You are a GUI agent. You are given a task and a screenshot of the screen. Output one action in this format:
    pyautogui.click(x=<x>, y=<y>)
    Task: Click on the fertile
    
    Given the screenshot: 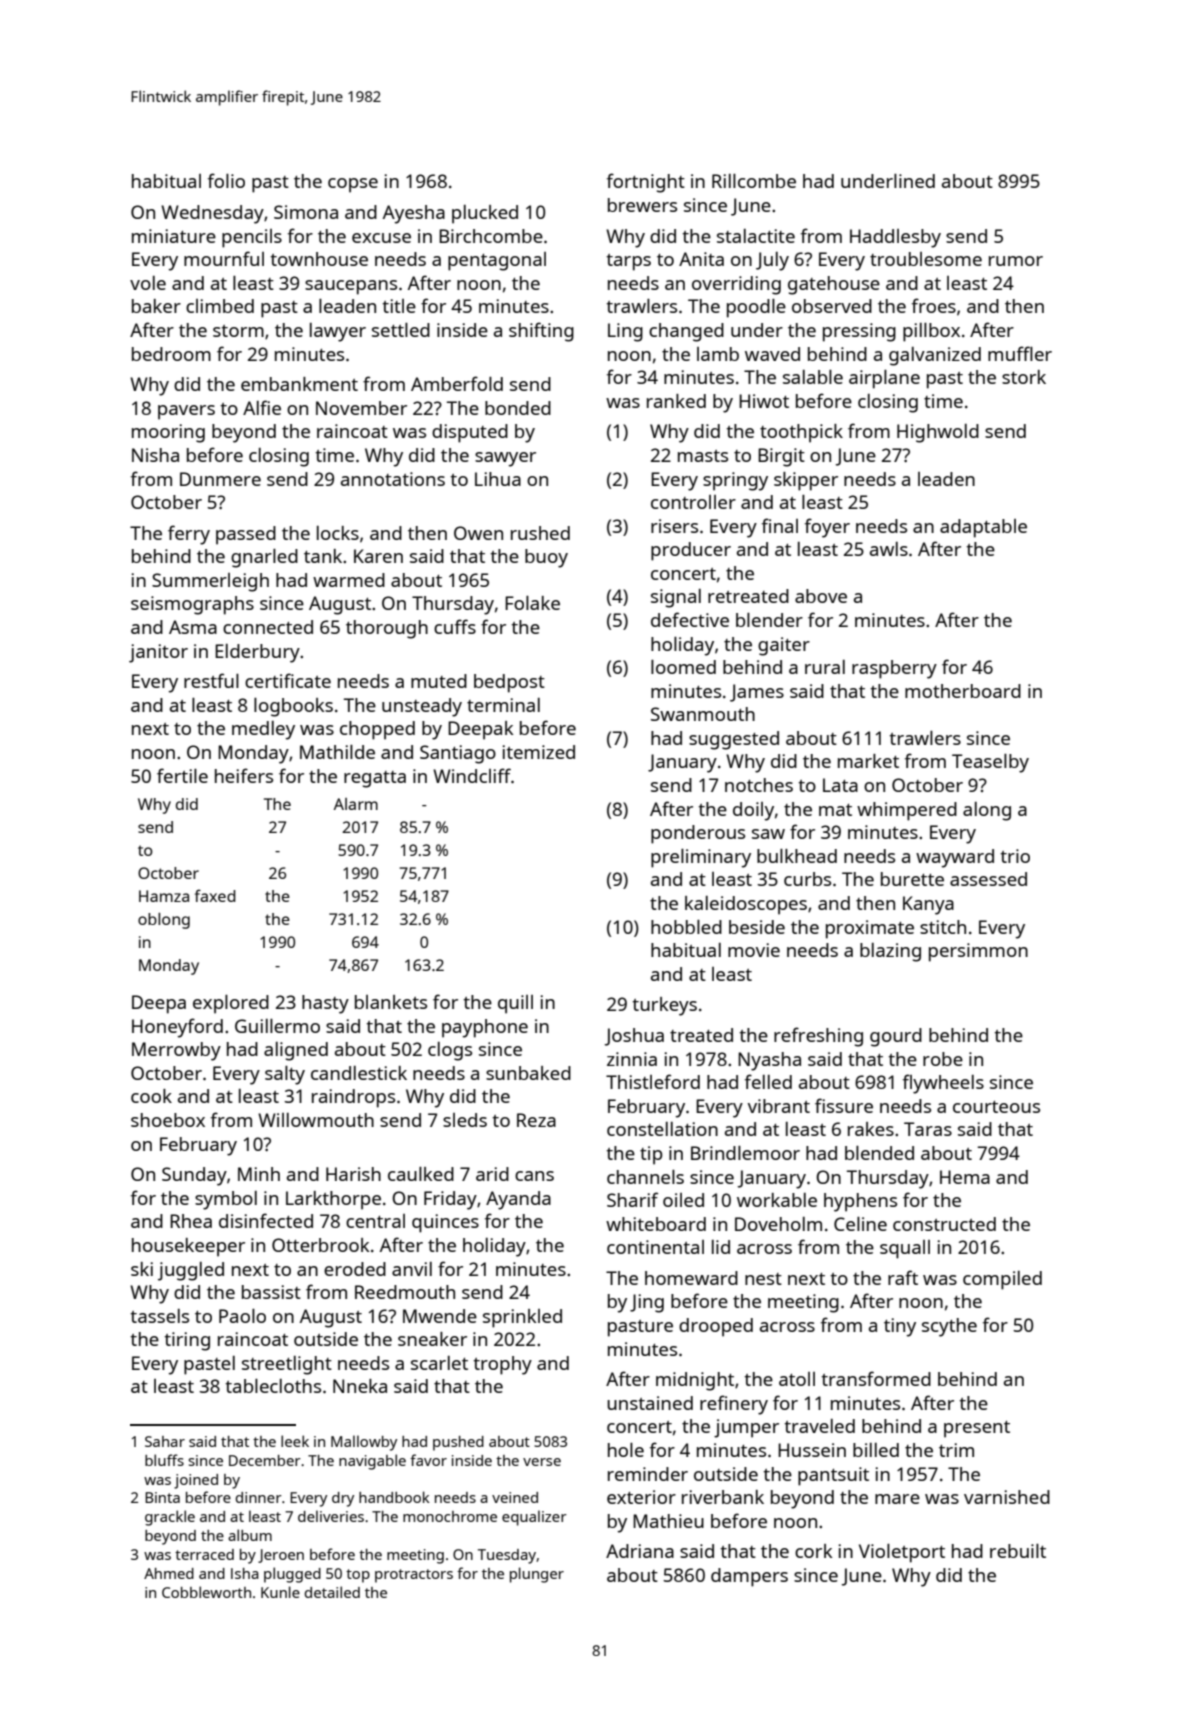 What is the action you would take?
    pyautogui.click(x=182, y=775)
